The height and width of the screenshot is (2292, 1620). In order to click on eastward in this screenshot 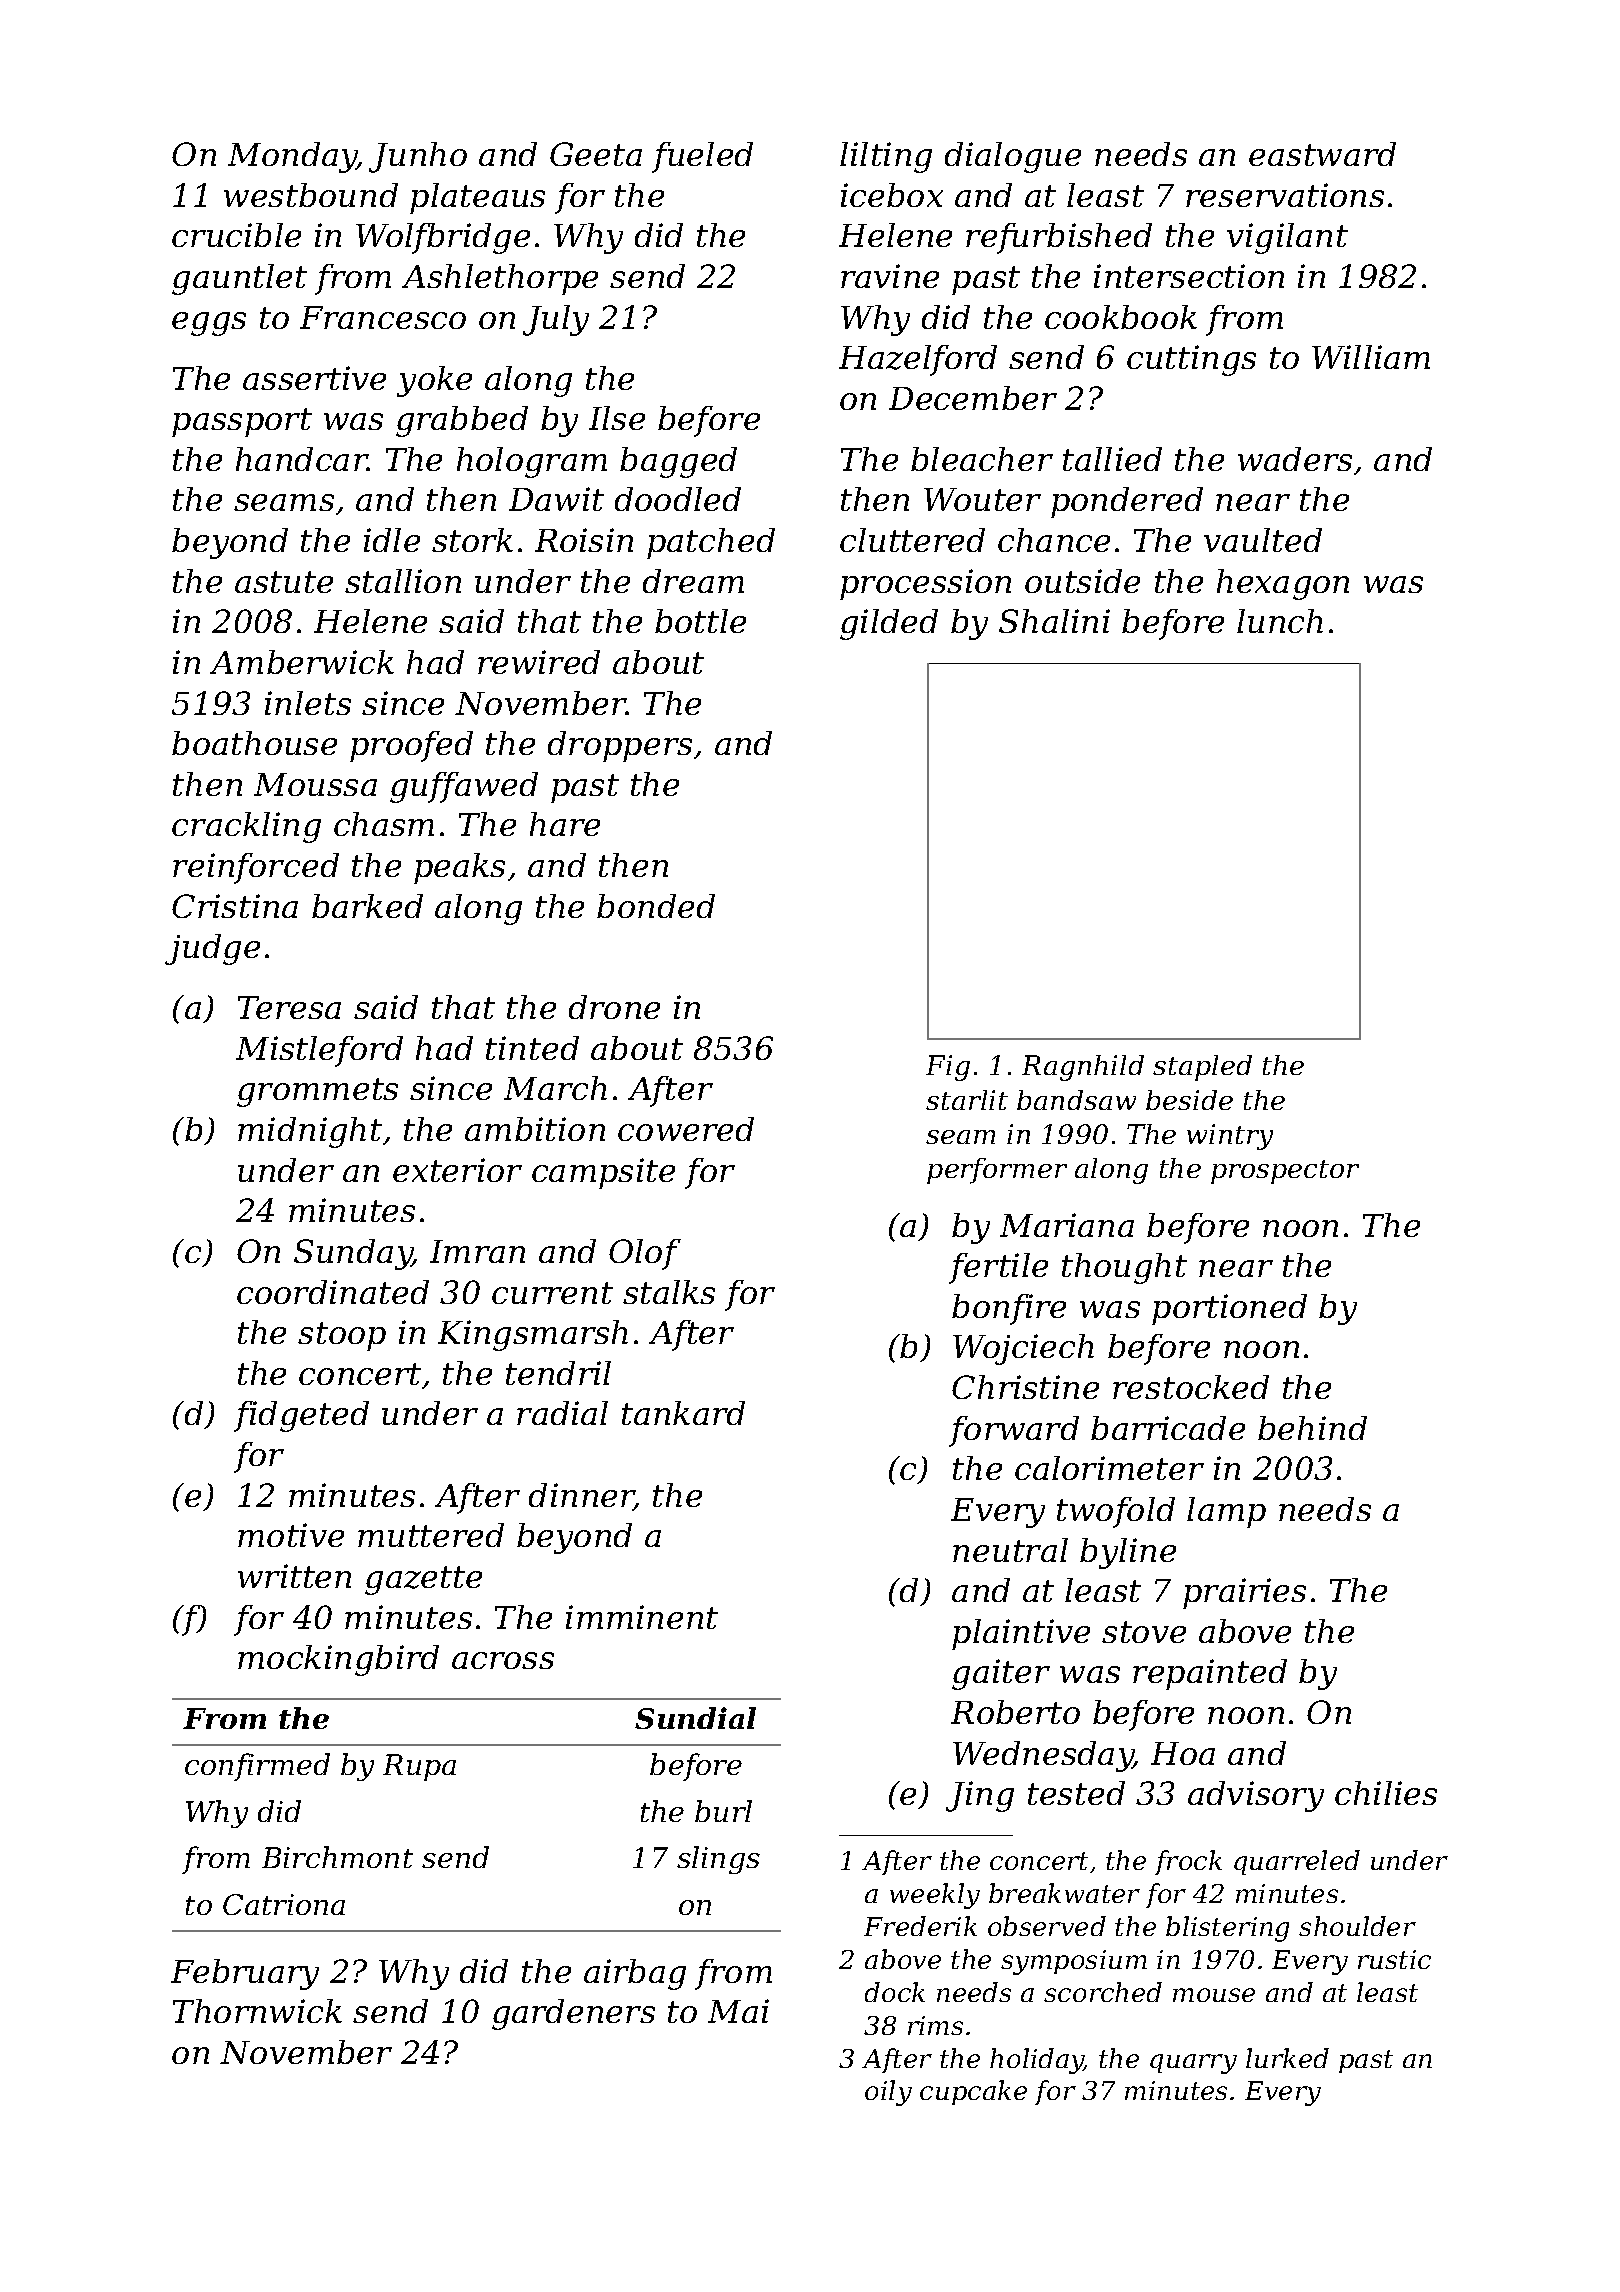, I will do `click(1322, 154)`.
